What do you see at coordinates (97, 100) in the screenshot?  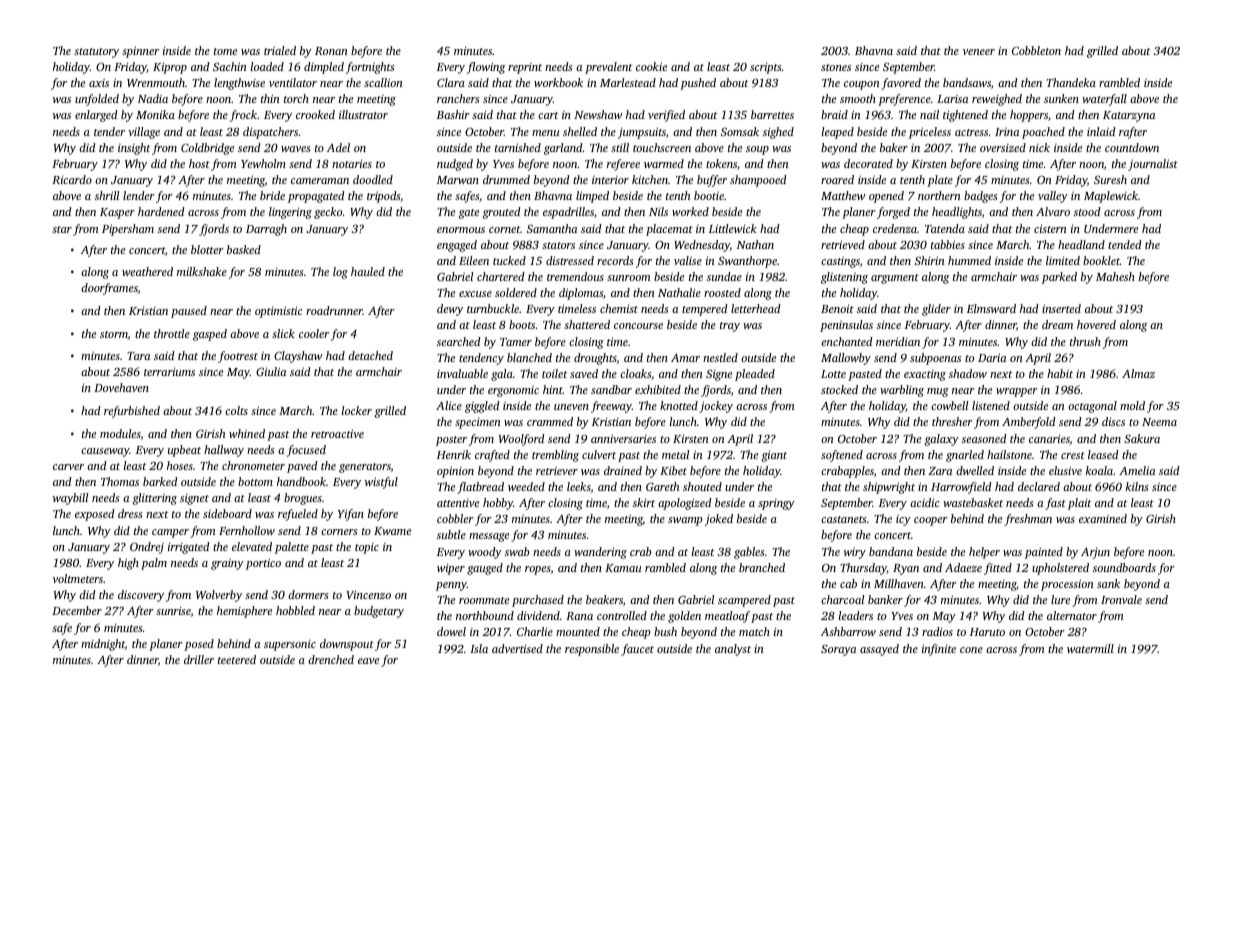 I see `unfolded` at bounding box center [97, 100].
